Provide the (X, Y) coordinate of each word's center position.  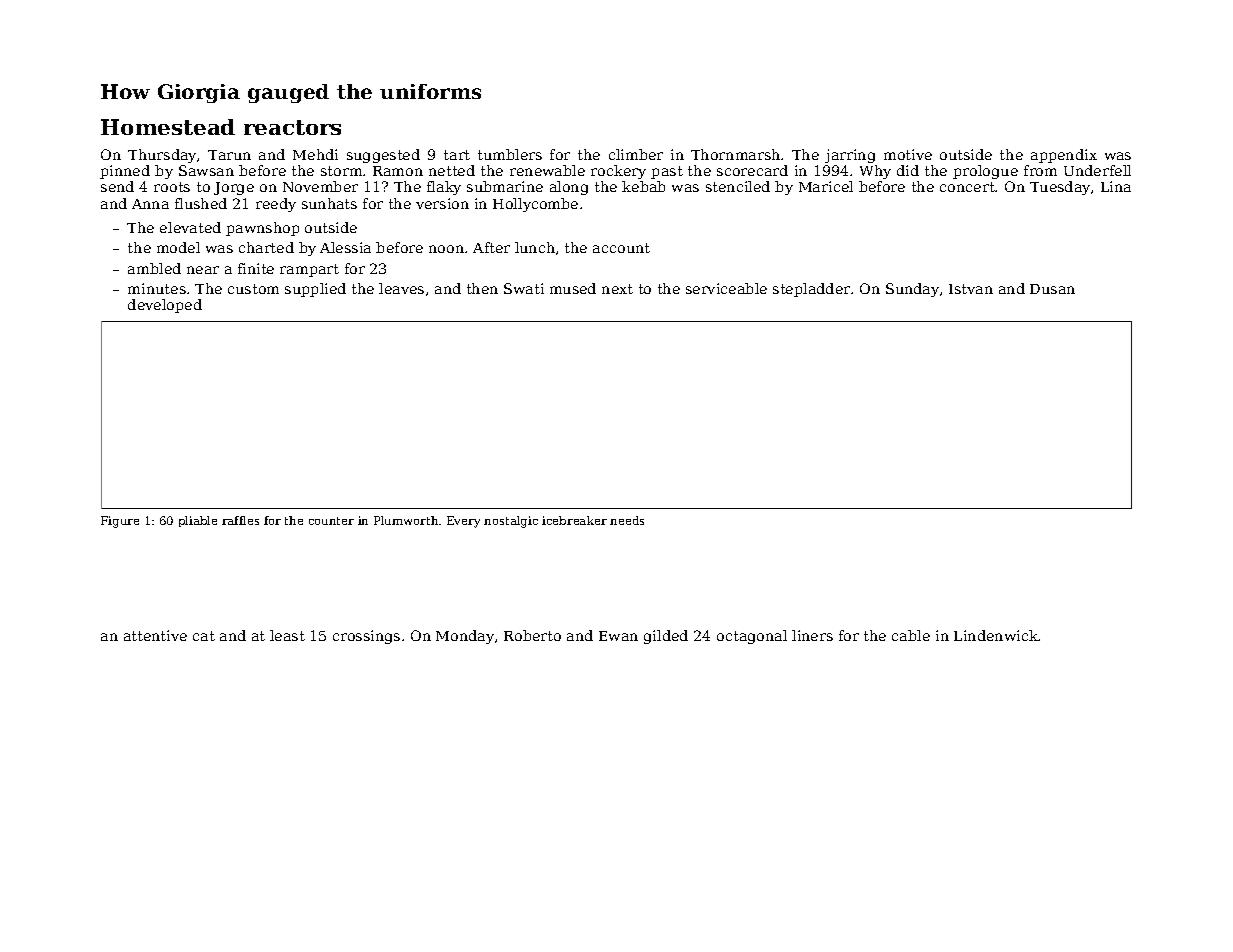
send (117, 186)
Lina (1116, 186)
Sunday (912, 290)
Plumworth (406, 520)
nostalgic (511, 522)
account (621, 248)
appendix (1064, 156)
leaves (401, 288)
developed (165, 306)
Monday (465, 637)
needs (627, 520)
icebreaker (574, 520)
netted (452, 170)
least (287, 635)
